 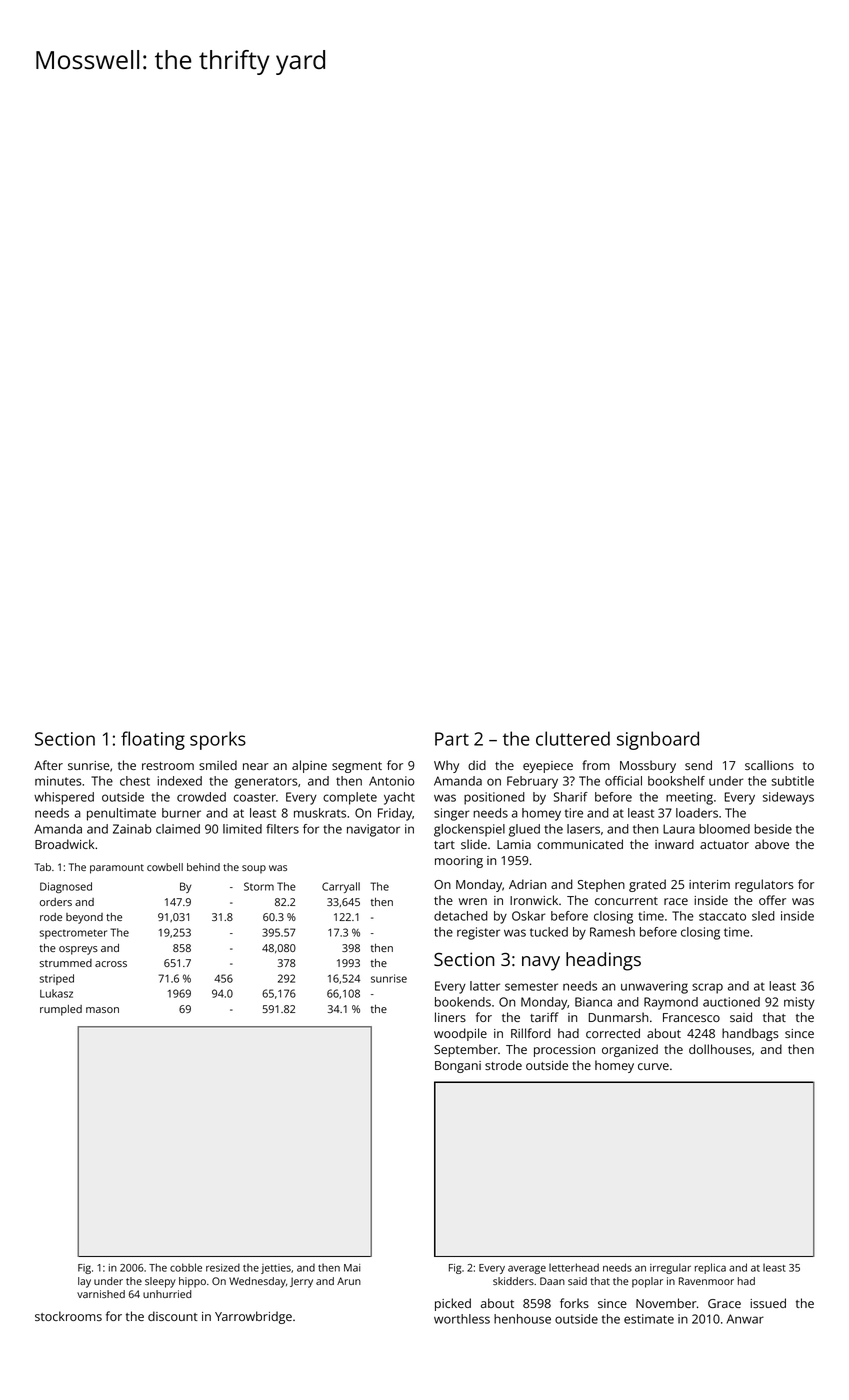 I want to click on cobble, so click(x=186, y=1267).
